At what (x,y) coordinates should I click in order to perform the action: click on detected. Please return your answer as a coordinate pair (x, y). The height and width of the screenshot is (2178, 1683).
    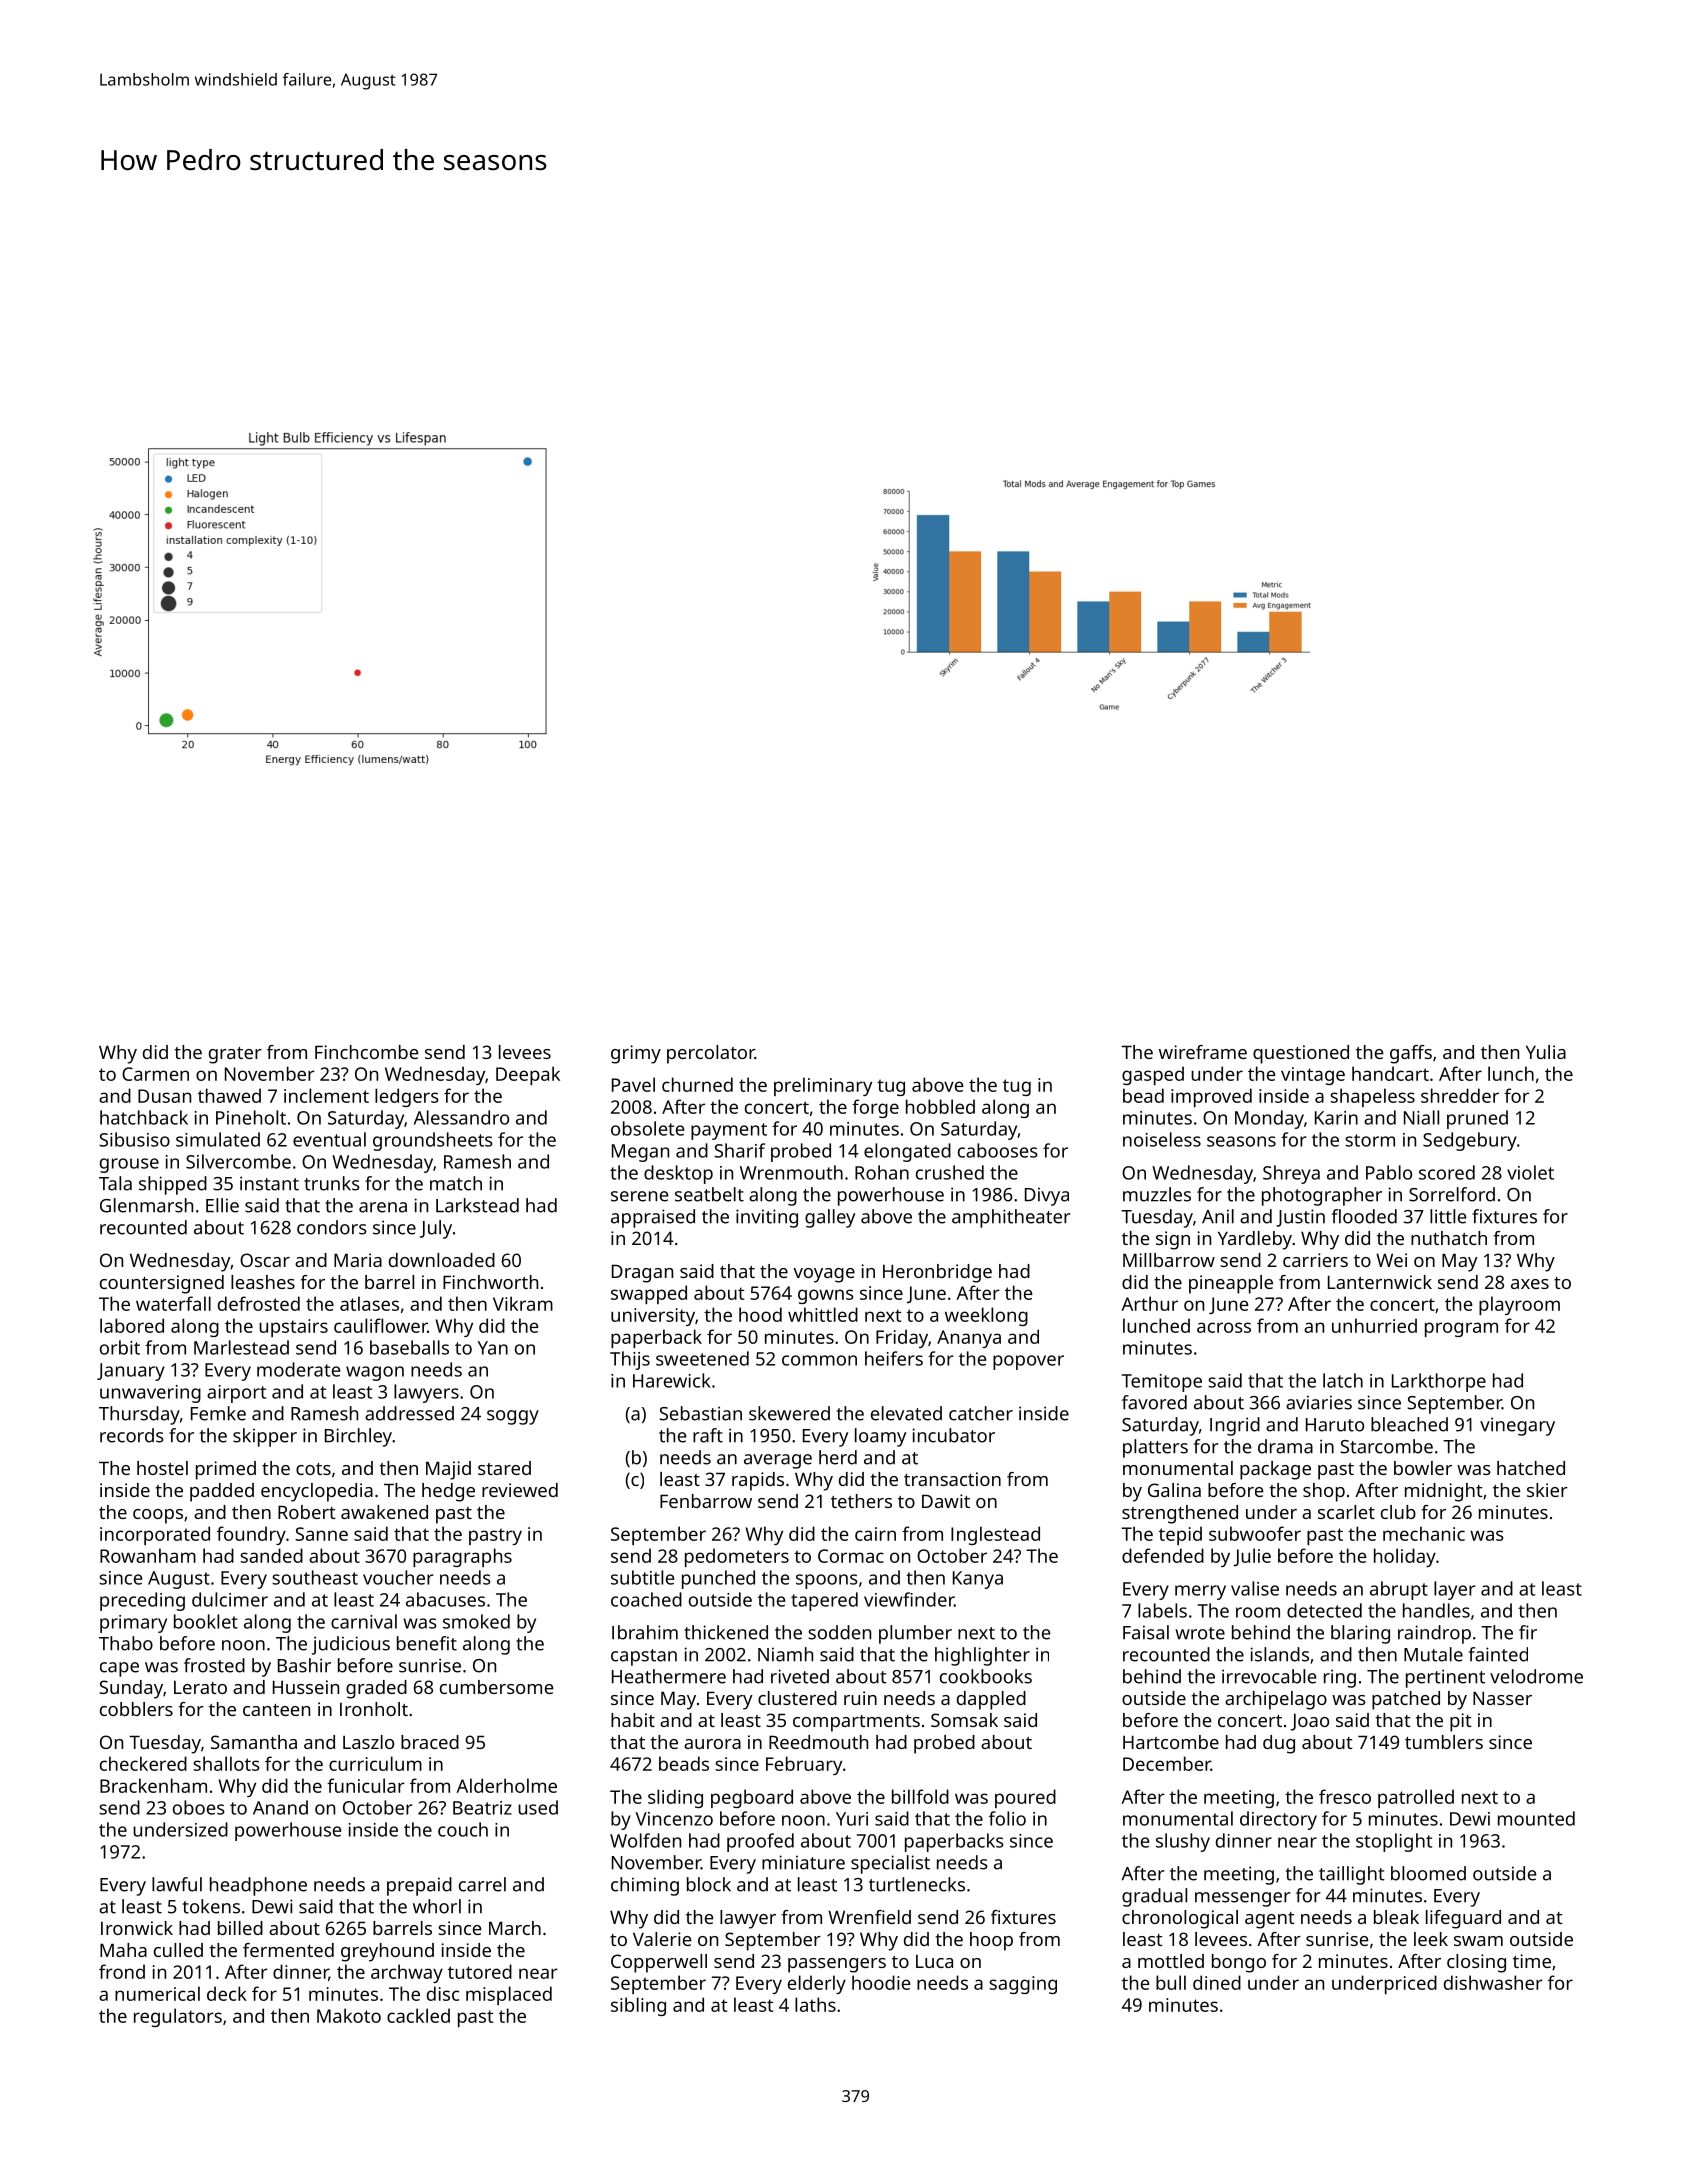
    Looking at the image, I should click on (1324, 1610).
